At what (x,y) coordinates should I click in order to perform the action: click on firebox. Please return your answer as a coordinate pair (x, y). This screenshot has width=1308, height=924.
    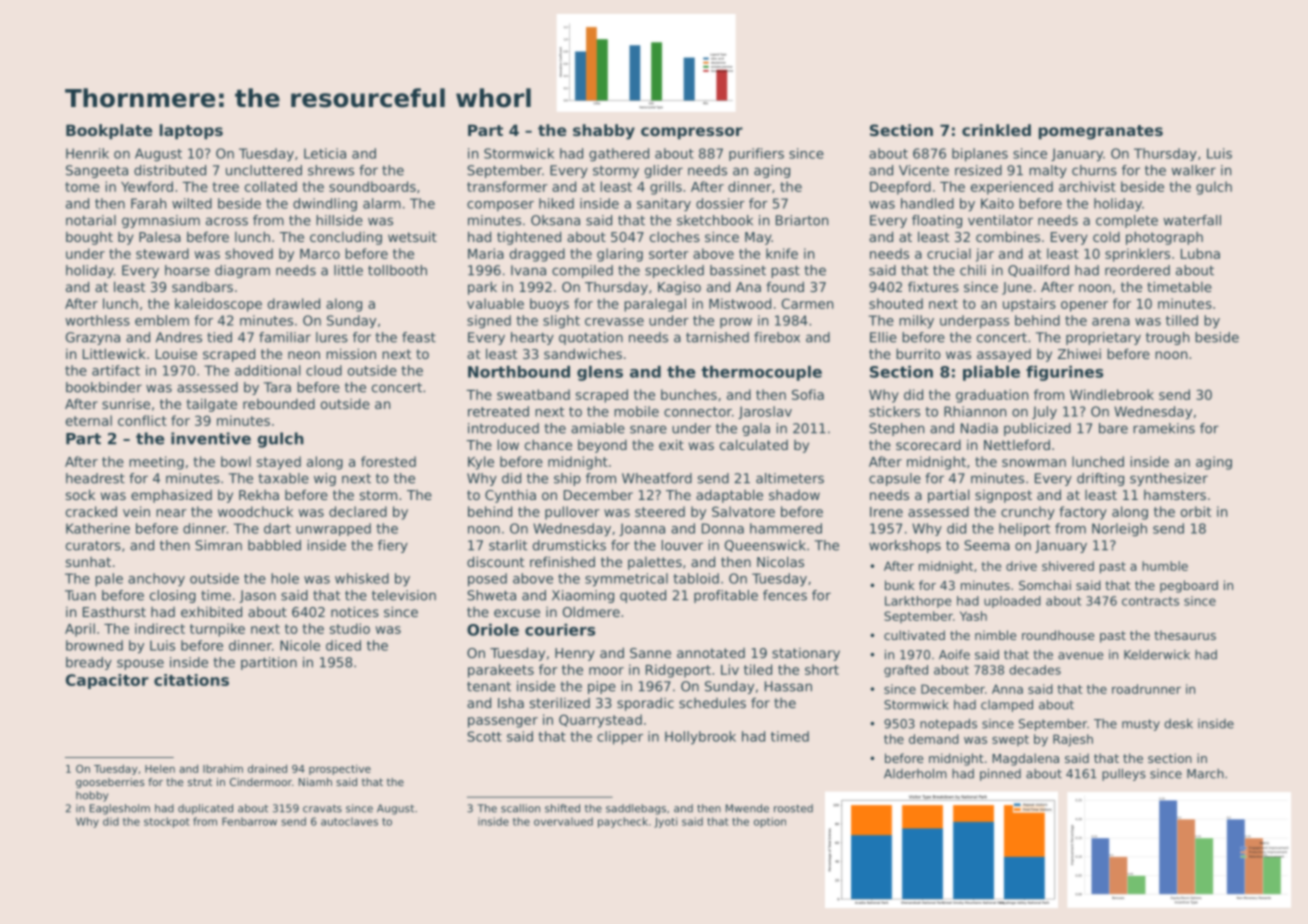
    Looking at the image, I should click on (777, 337).
